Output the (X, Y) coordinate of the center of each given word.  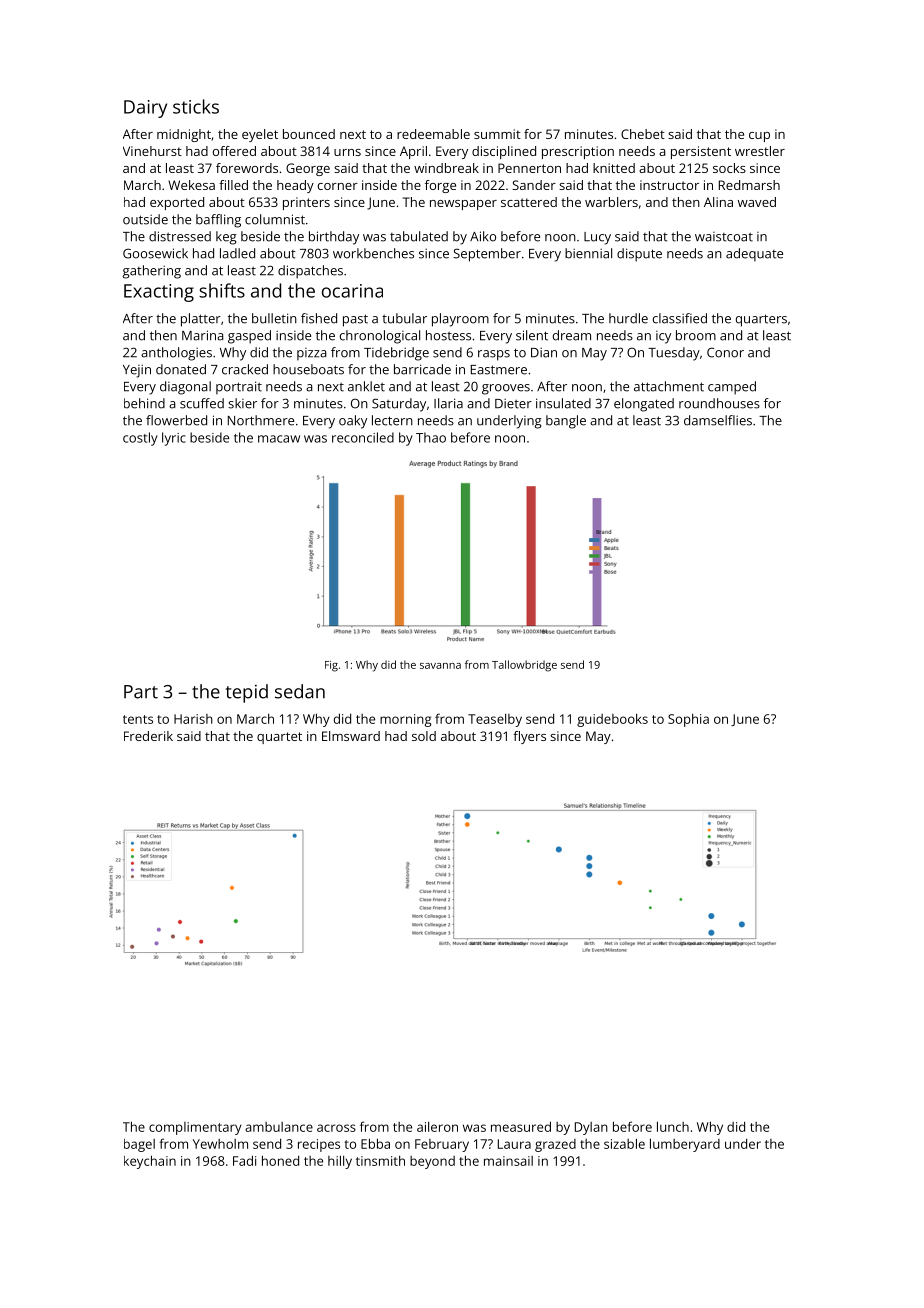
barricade (422, 369)
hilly (340, 1162)
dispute (639, 255)
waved (757, 202)
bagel (139, 1145)
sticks (196, 106)
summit (497, 134)
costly (140, 439)
